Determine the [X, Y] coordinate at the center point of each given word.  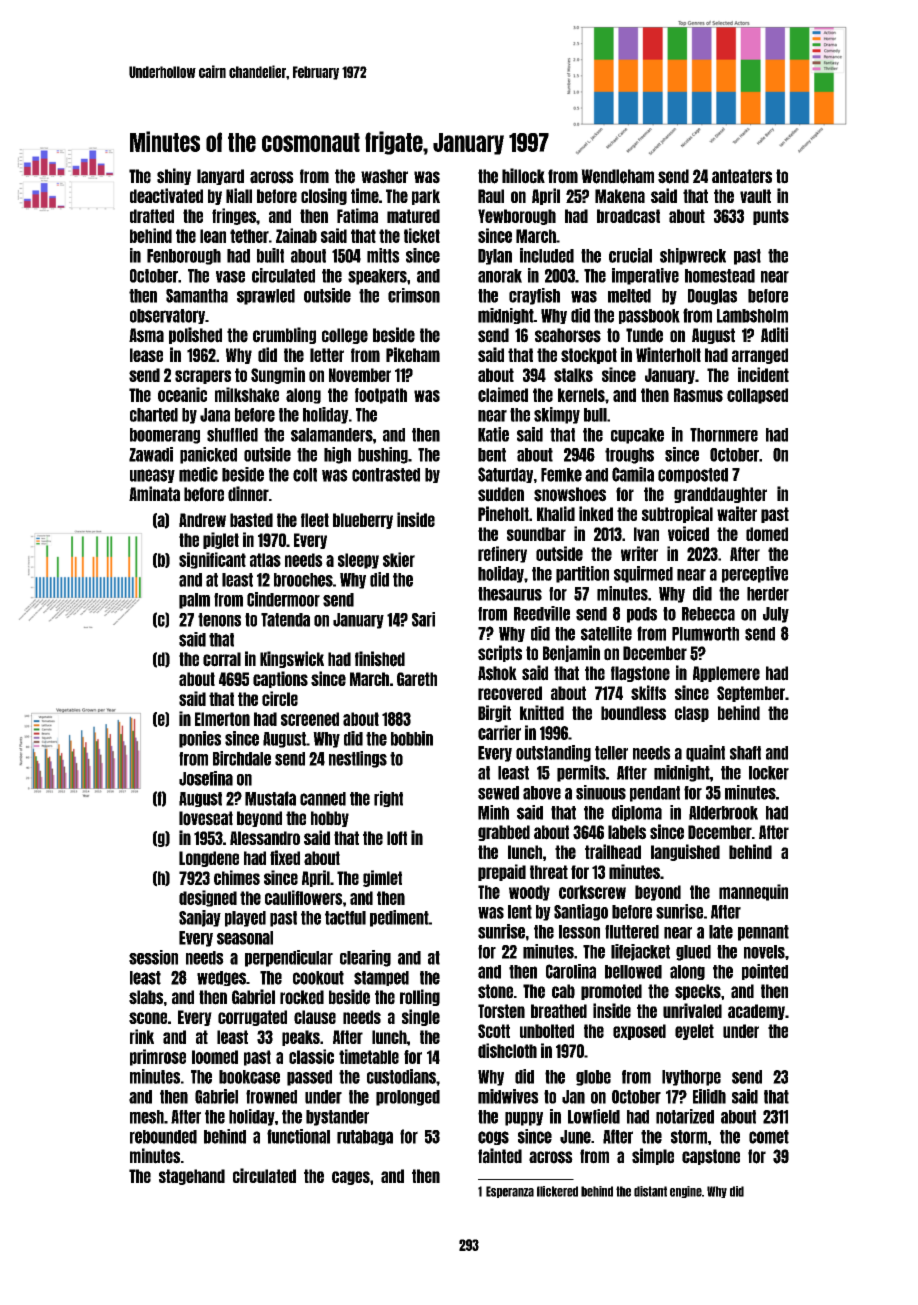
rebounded [163, 1137]
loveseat [206, 818]
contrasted [386, 475]
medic [198, 474]
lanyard [220, 177]
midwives [508, 1096]
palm [194, 601]
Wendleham [617, 176]
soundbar [536, 534]
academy [756, 1012]
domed [767, 534]
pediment [399, 918]
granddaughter [720, 495]
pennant [763, 933]
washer [384, 176]
